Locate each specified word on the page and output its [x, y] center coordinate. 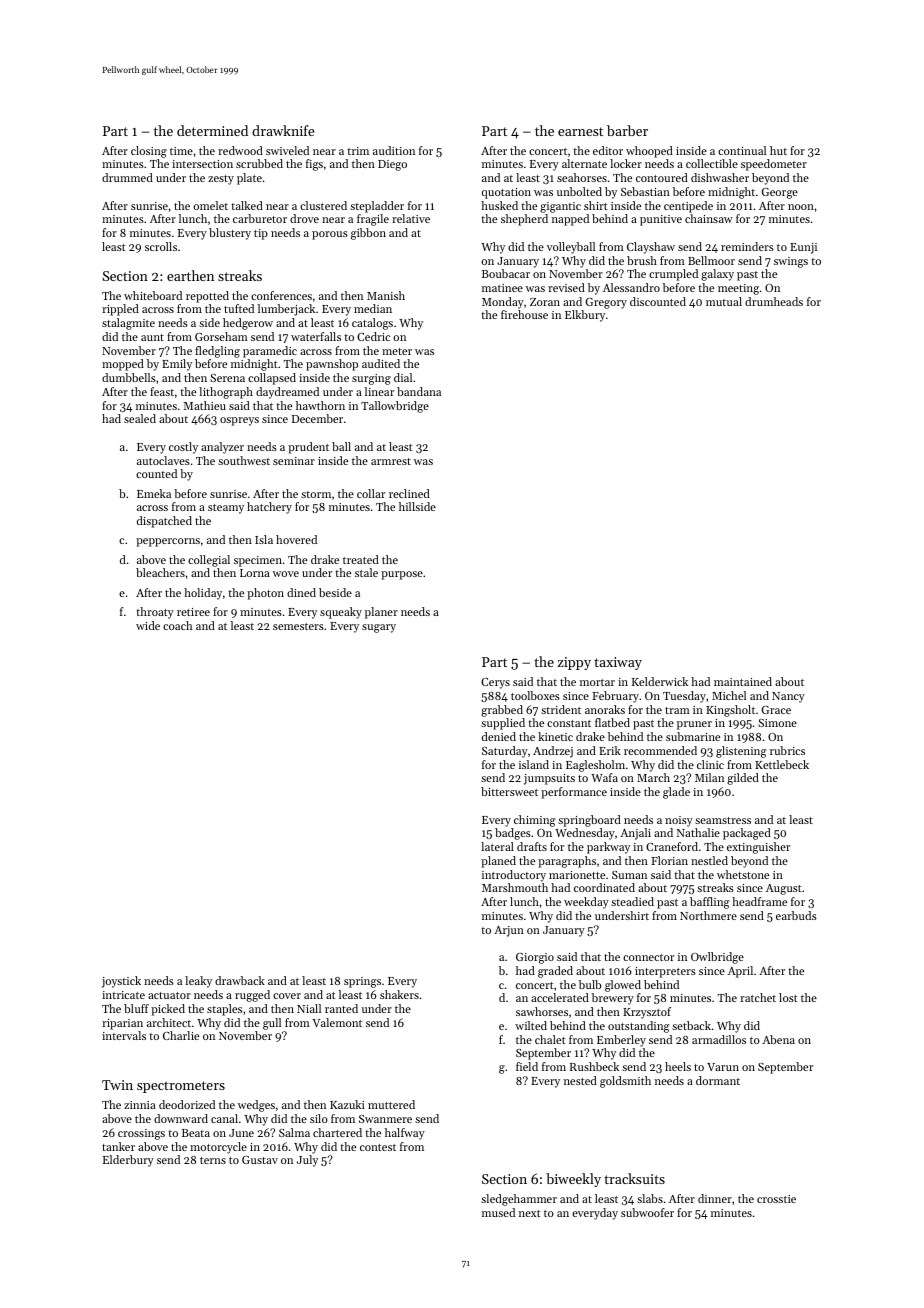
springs [362, 982]
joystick [121, 982]
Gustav [260, 1160]
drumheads [774, 301]
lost [788, 997]
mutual [724, 301]
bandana [419, 391]
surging [371, 379]
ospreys [239, 421]
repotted [207, 297]
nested [580, 1080]
